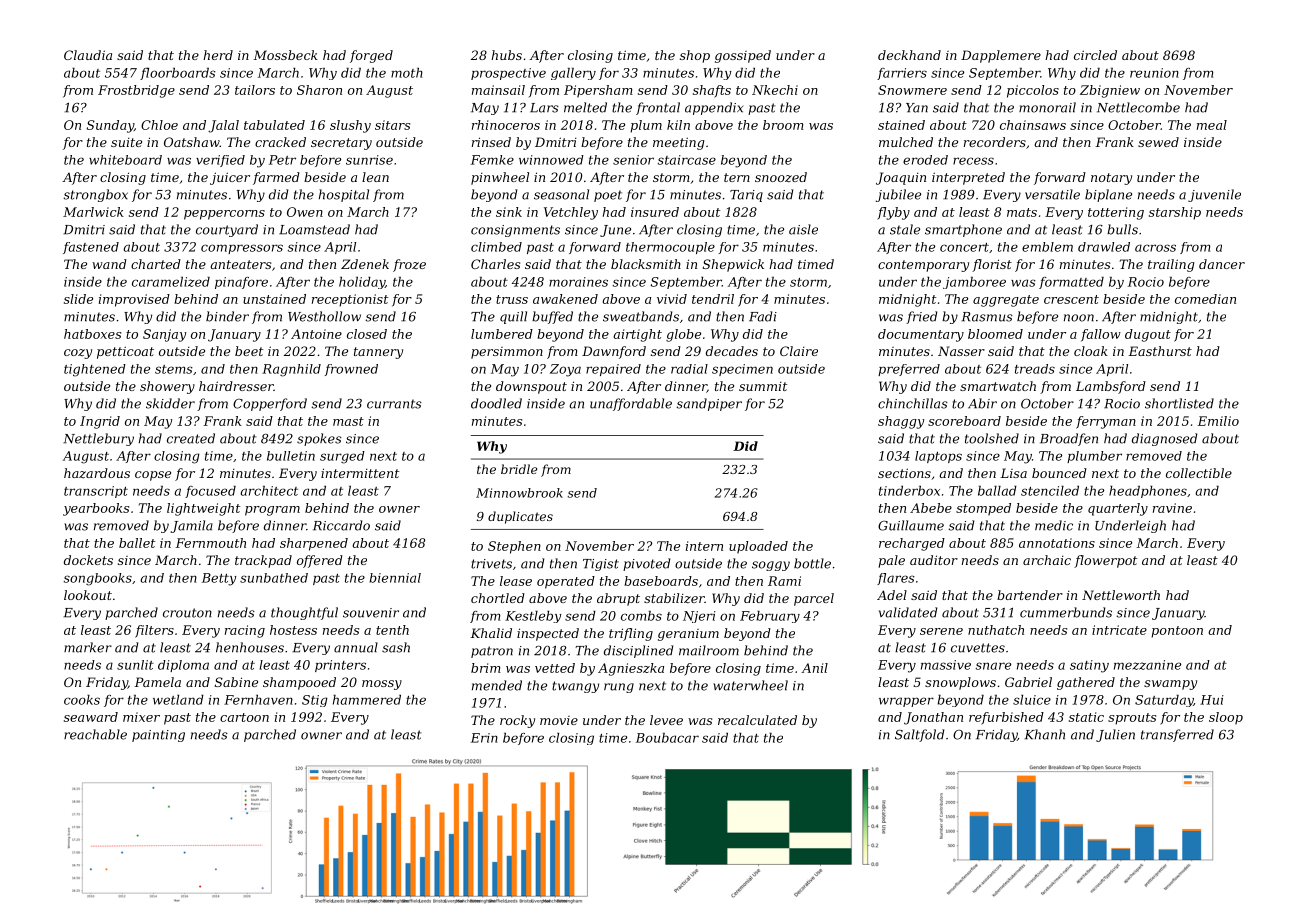  I want to click on slide, so click(78, 299).
